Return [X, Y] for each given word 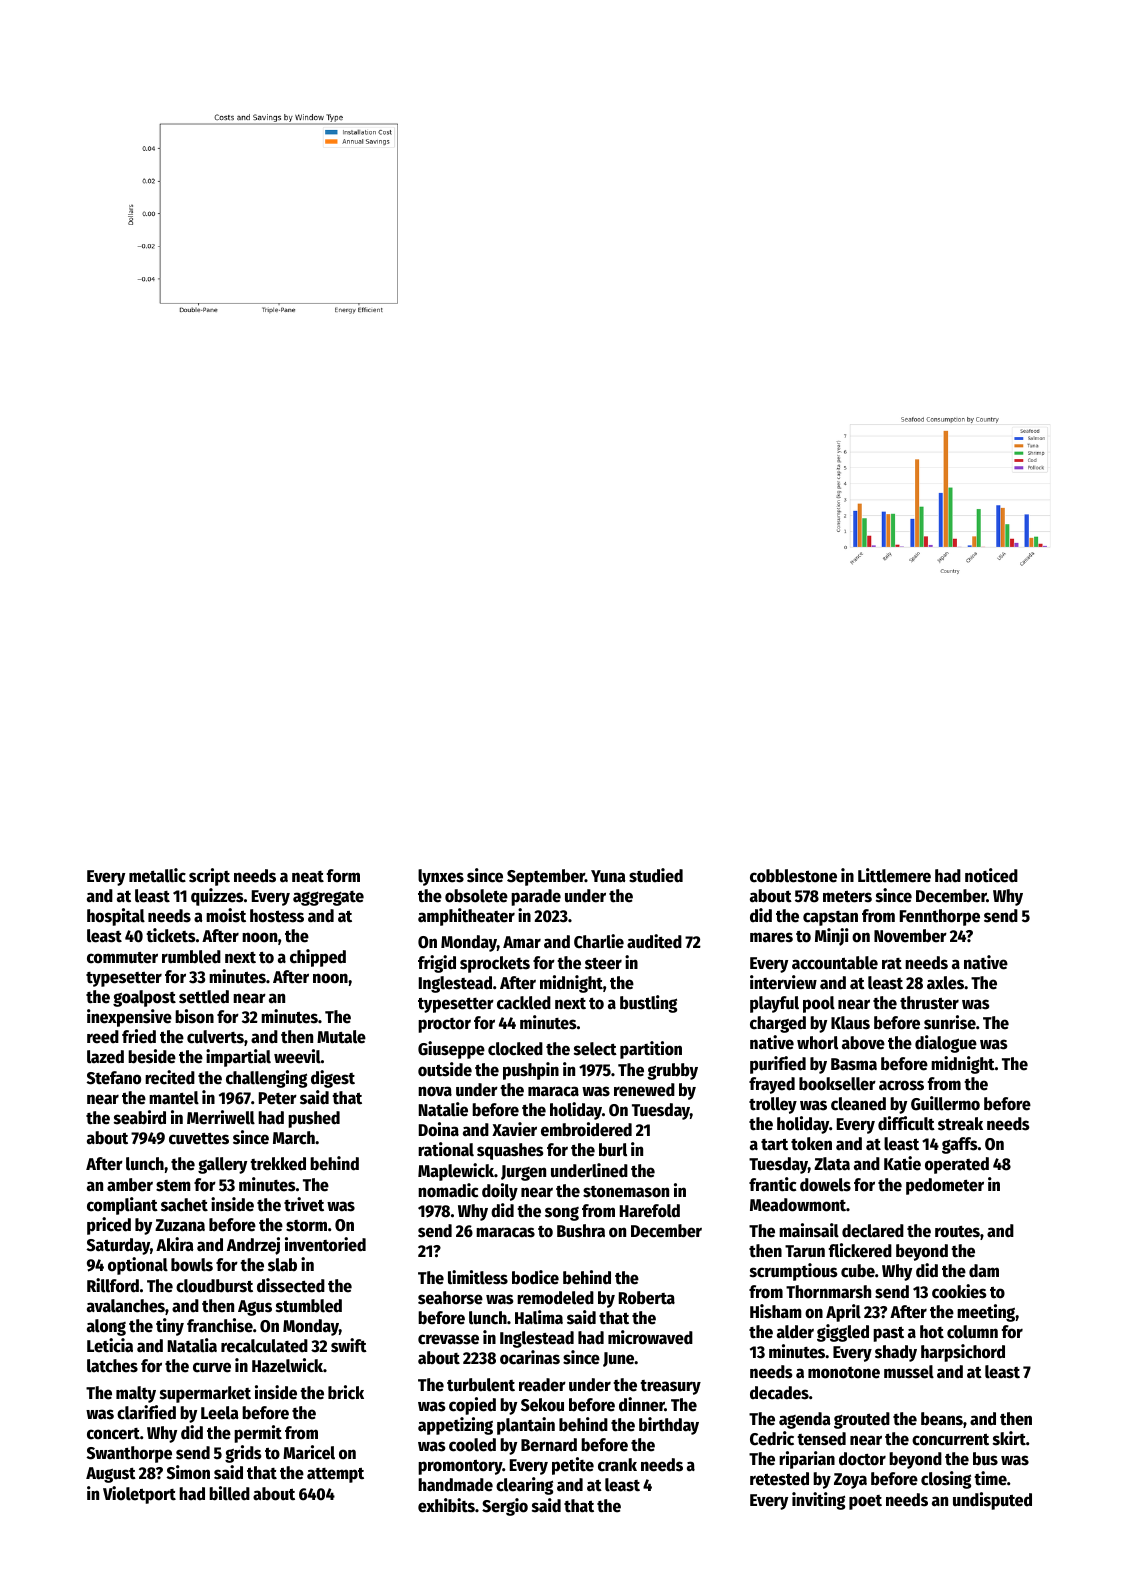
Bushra [581, 1231]
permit [258, 1434]
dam [984, 1271]
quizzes [217, 897]
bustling [648, 1004]
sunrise [950, 1022]
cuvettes [199, 1139]
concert [113, 1434]
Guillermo [945, 1103]
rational [446, 1149]
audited [654, 941]
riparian [807, 1460]
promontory [460, 1467]
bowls [192, 1265]
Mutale [341, 1037]
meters [847, 897]
